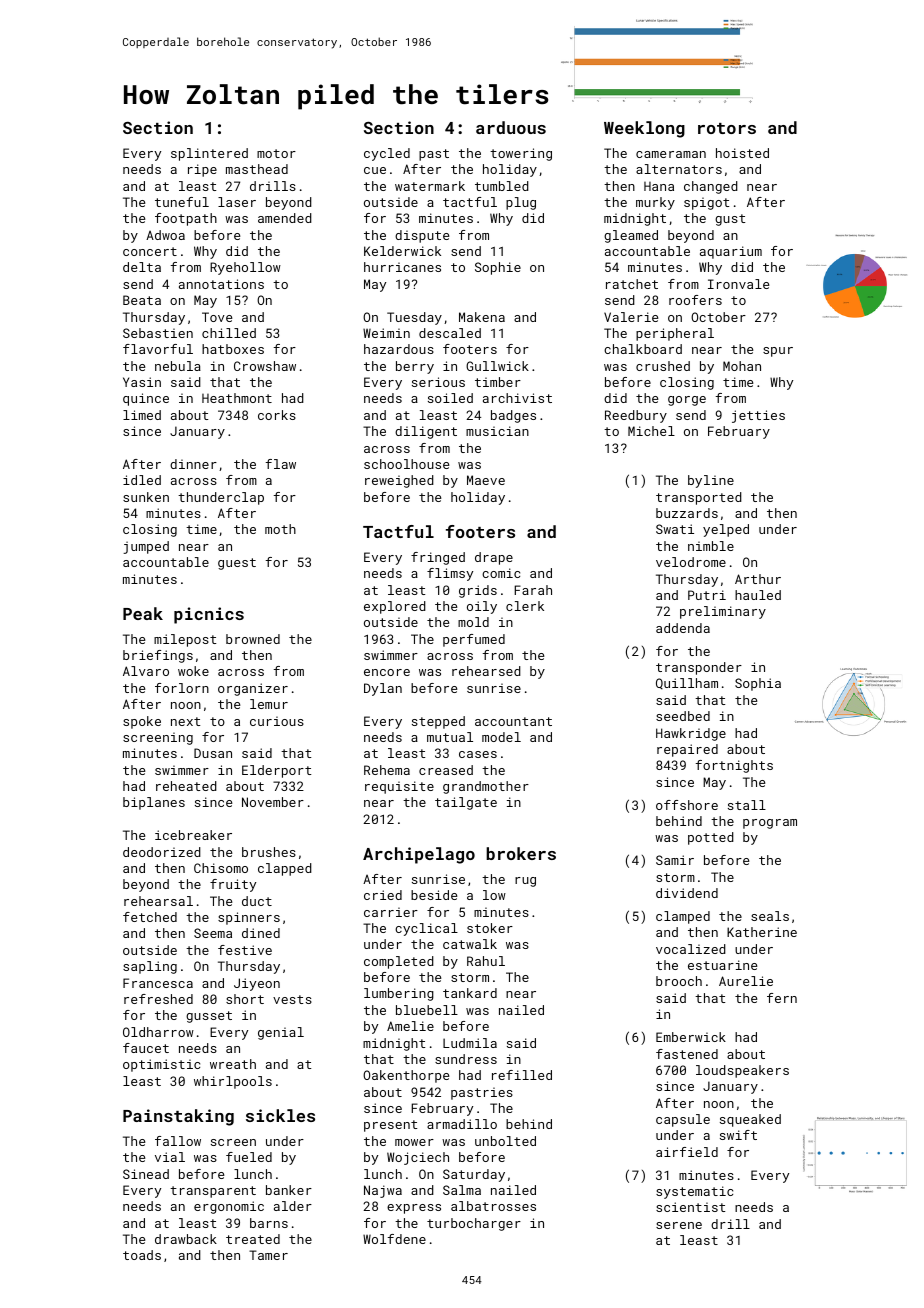 This screenshot has height=1308, width=924. What do you see at coordinates (276, 153) in the screenshot?
I see `motor` at bounding box center [276, 153].
